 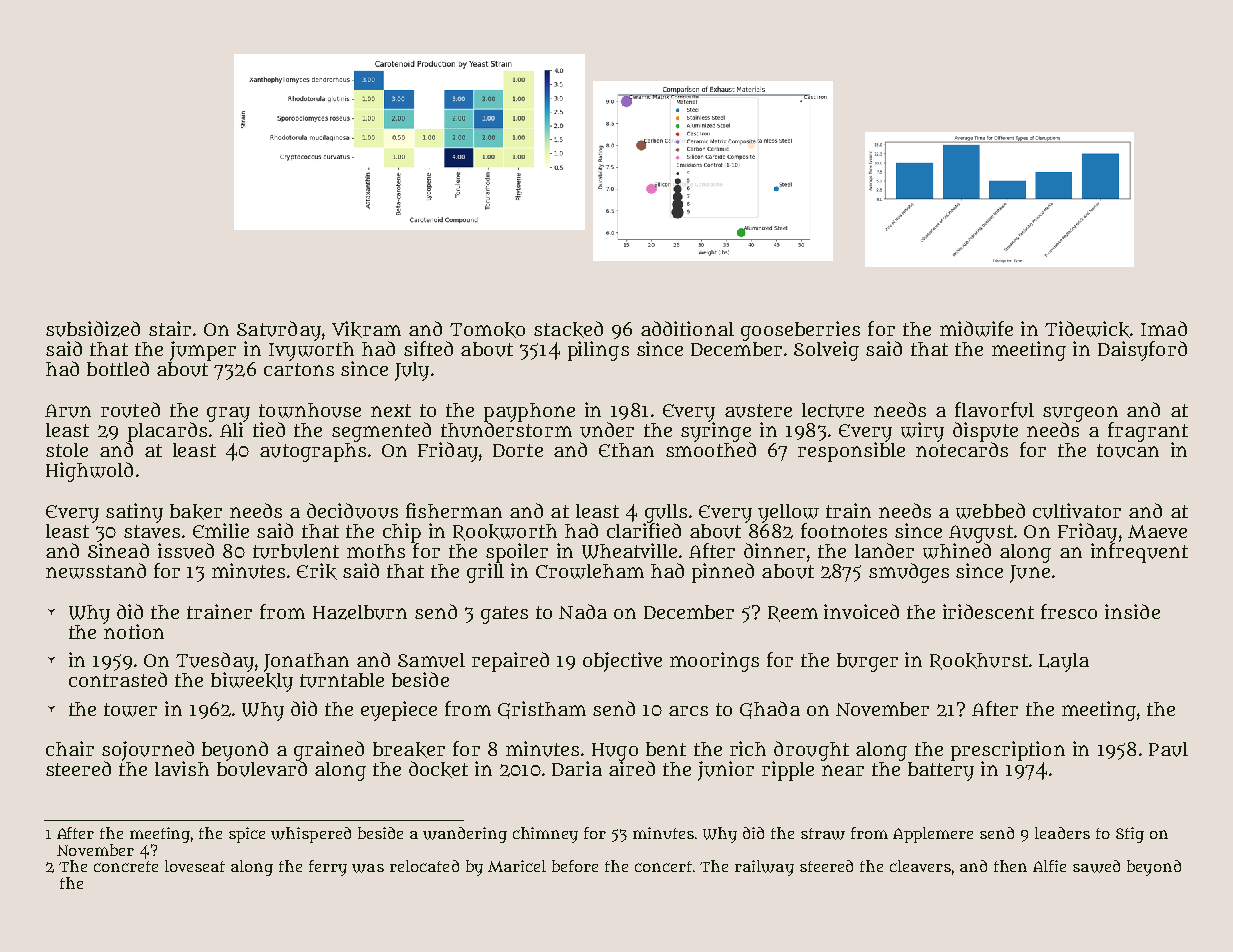 I want to click on then, so click(x=1010, y=866).
